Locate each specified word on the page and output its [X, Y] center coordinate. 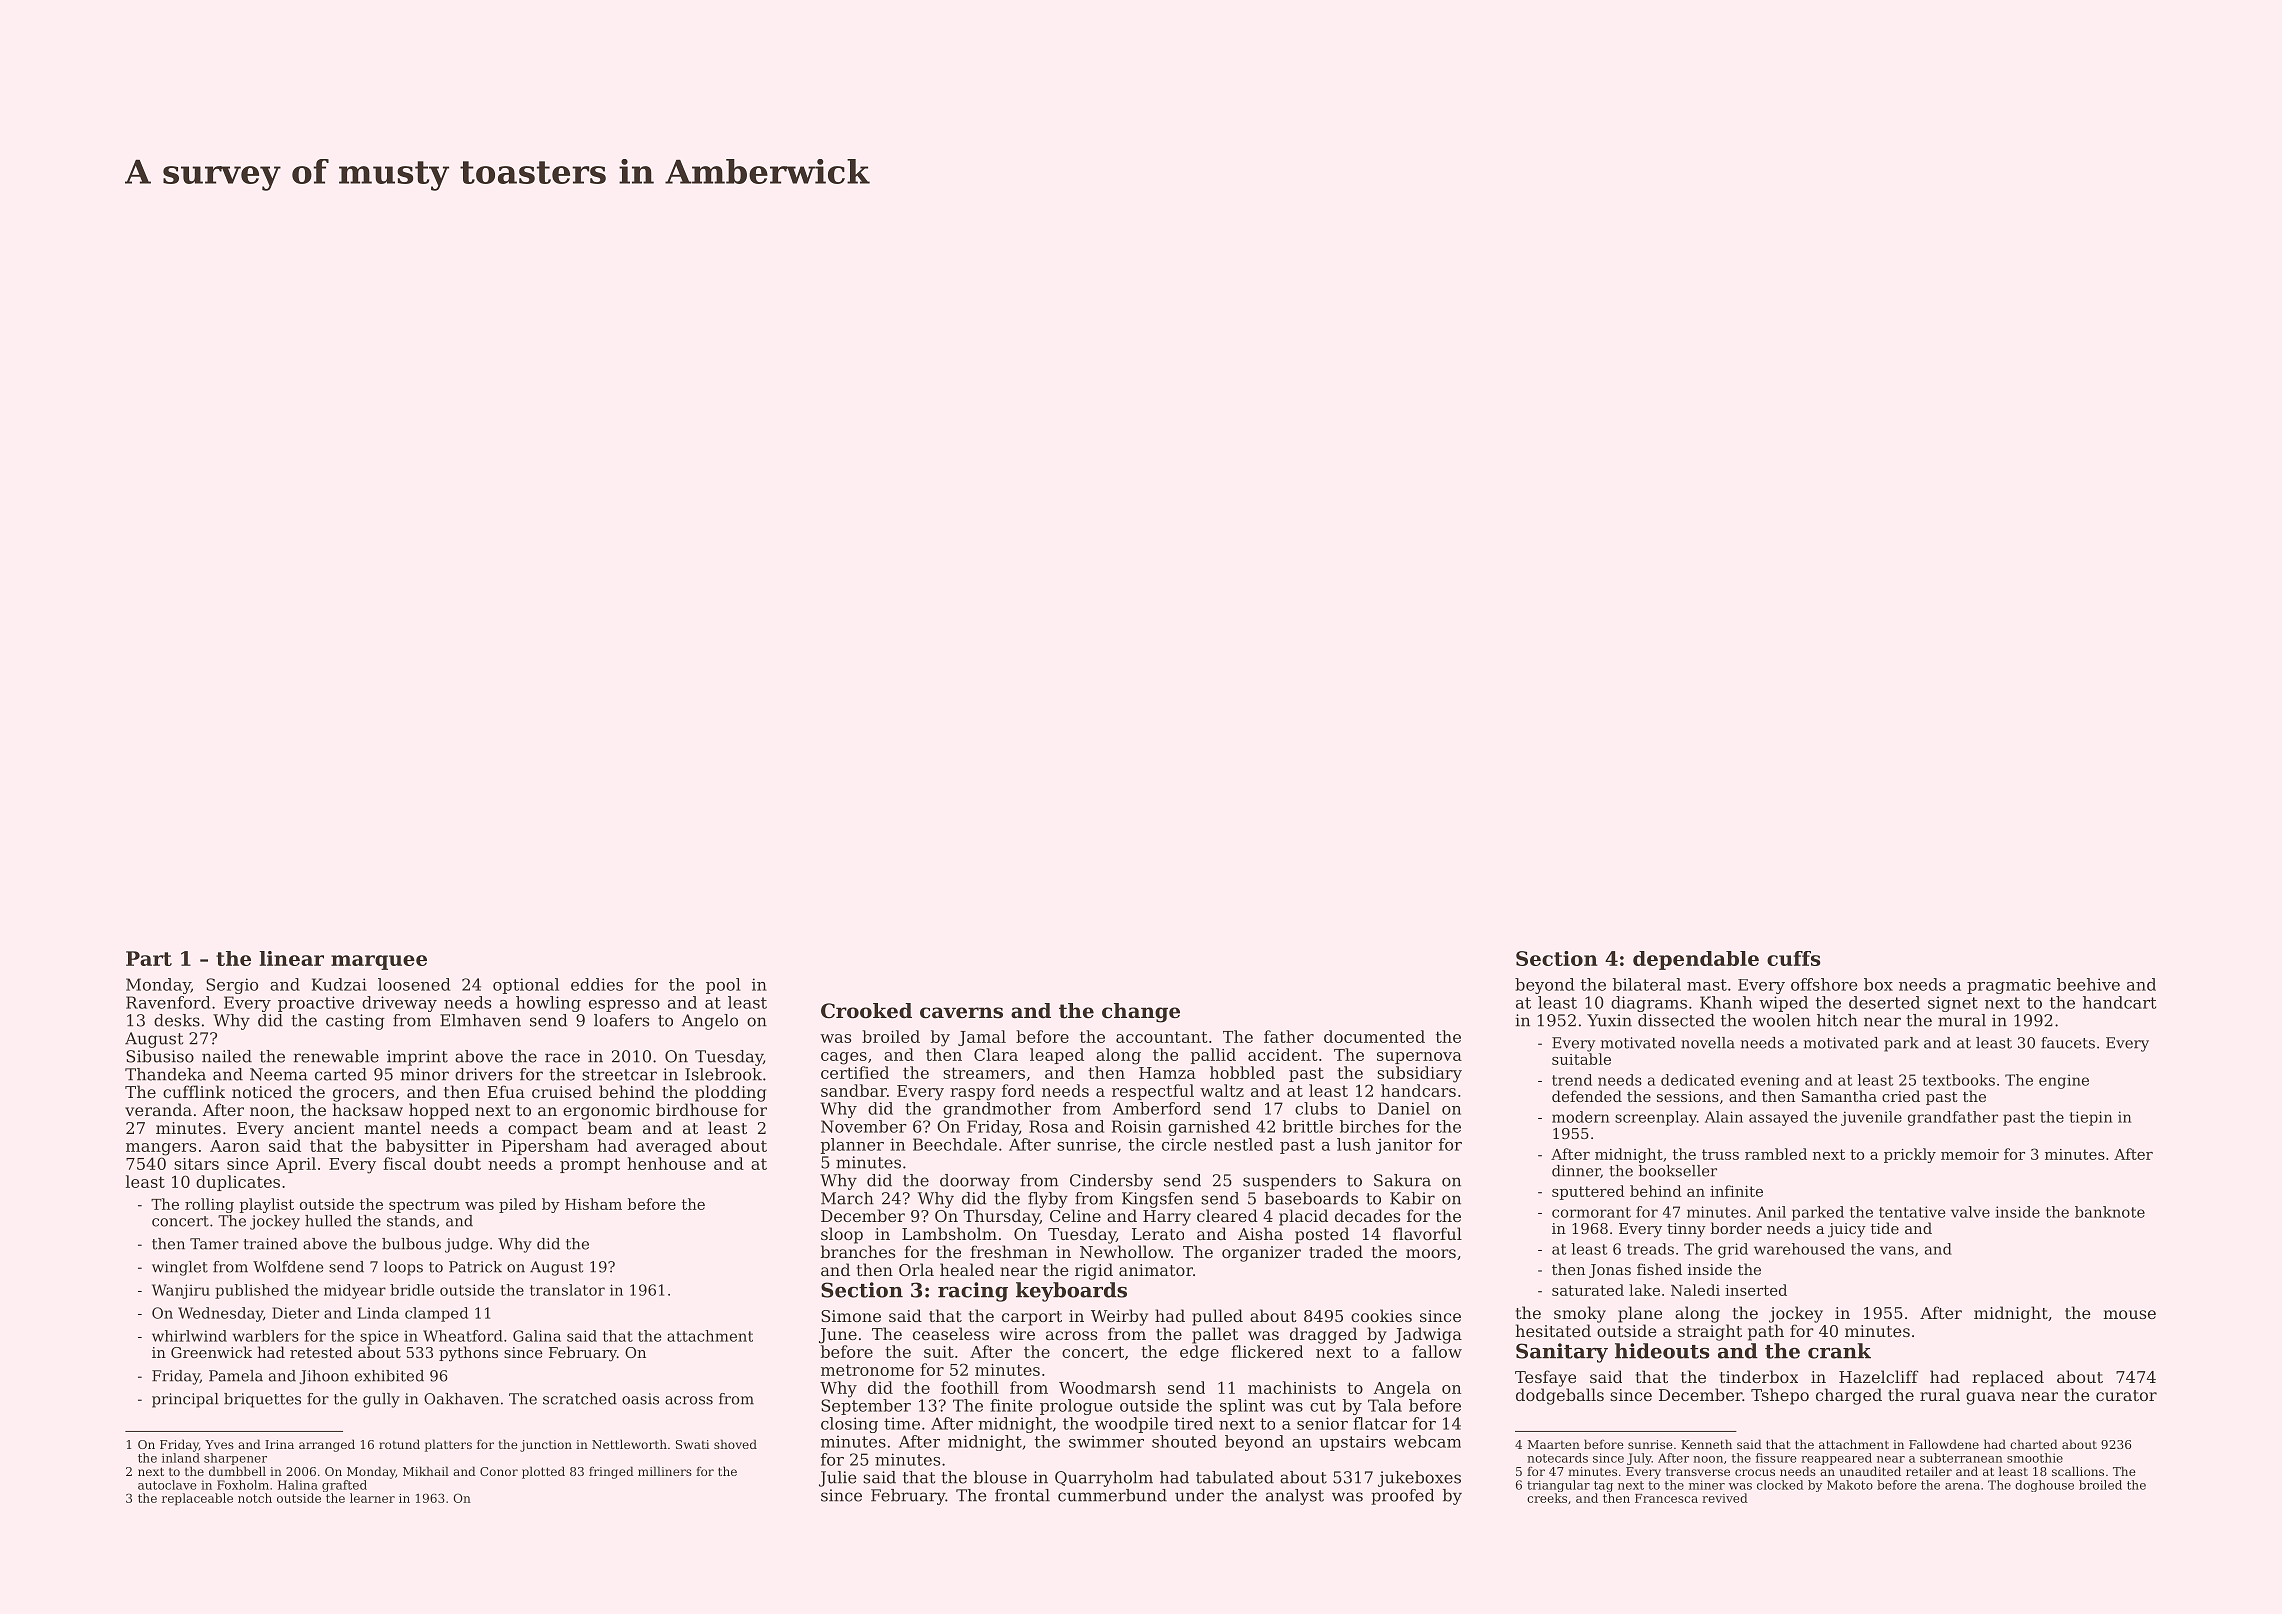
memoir [1970, 1154]
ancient [324, 1128]
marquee [379, 962]
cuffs [1794, 958]
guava [1990, 1398]
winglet [180, 1268]
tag [1603, 1486]
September [866, 1407]
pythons [468, 1354]
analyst [1295, 1497]
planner [852, 1146]
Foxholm [243, 1485]
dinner [1576, 1171]
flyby [1048, 1200]
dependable [1696, 960]
